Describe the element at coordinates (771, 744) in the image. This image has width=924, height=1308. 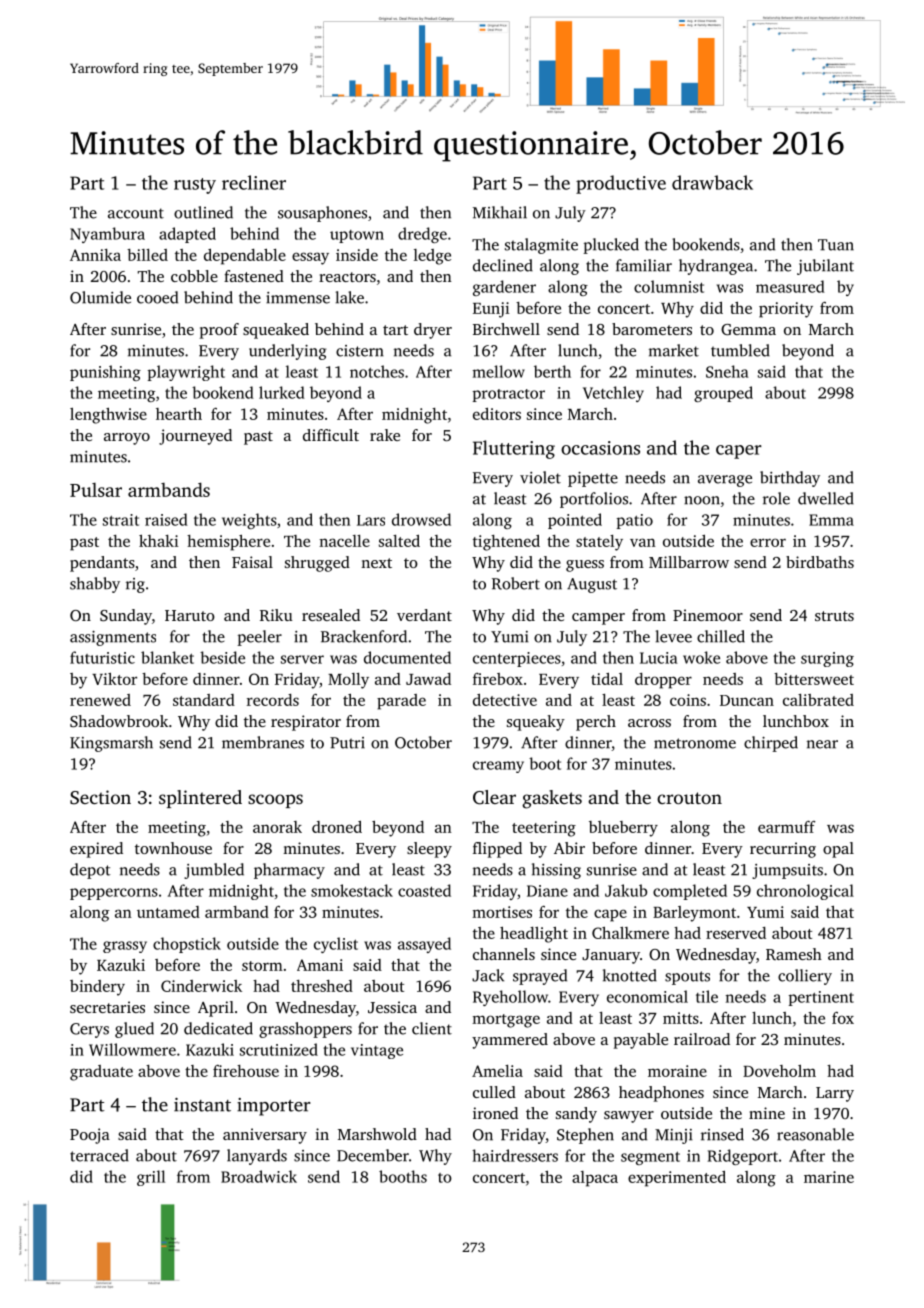
I see `chirped` at that location.
